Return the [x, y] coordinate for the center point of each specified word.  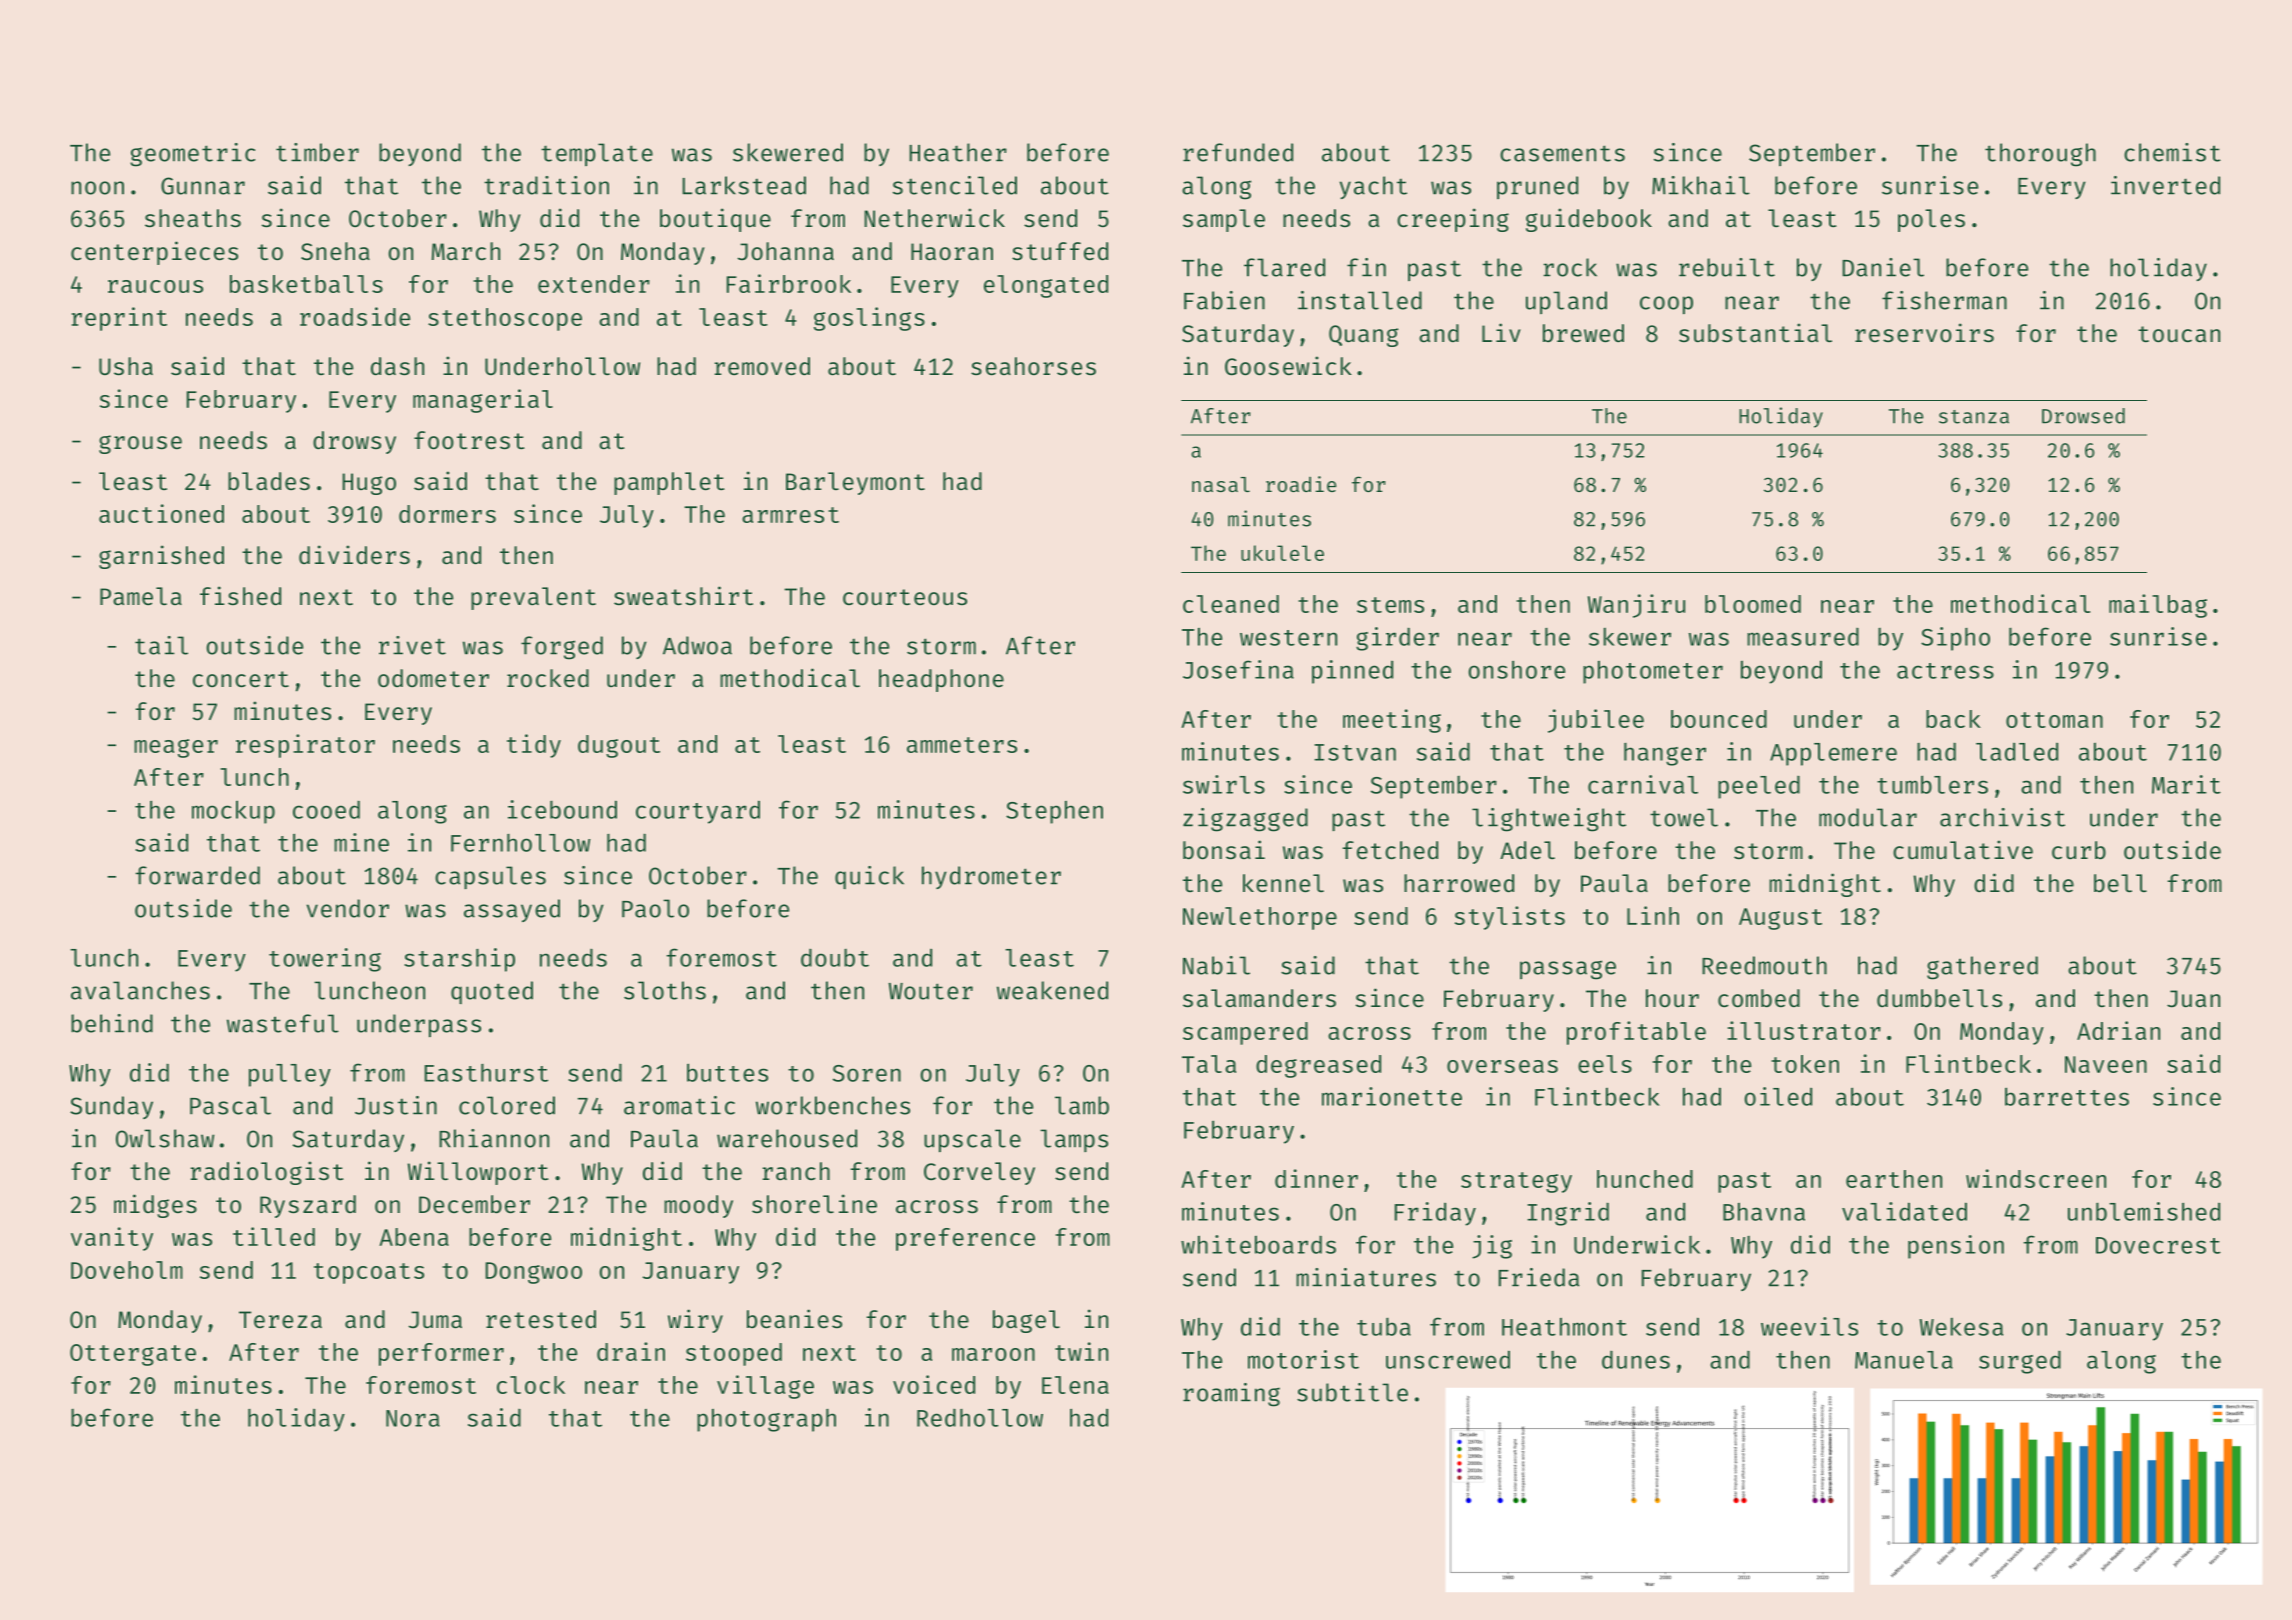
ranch [796, 1171]
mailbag [2158, 606]
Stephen [1054, 812]
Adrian [2118, 1030]
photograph [766, 1420]
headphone [941, 680]
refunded [1238, 152]
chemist [2172, 152]
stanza [1974, 417]
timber [317, 152]
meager [176, 748]
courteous [905, 597]
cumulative [1963, 850]
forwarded [197, 875]
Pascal [230, 1105]
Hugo [369, 484]
